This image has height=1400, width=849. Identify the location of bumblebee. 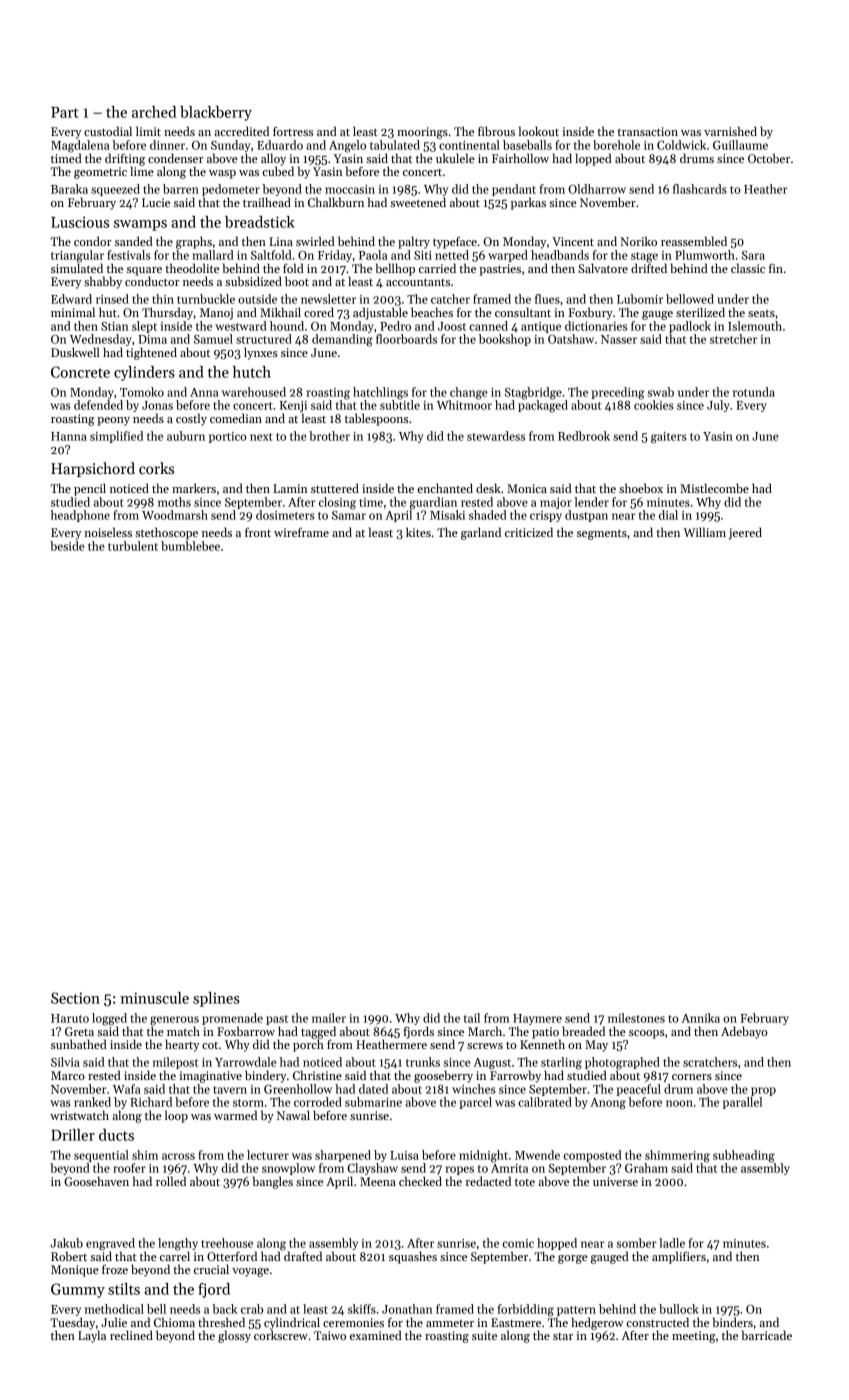
(190, 546).
